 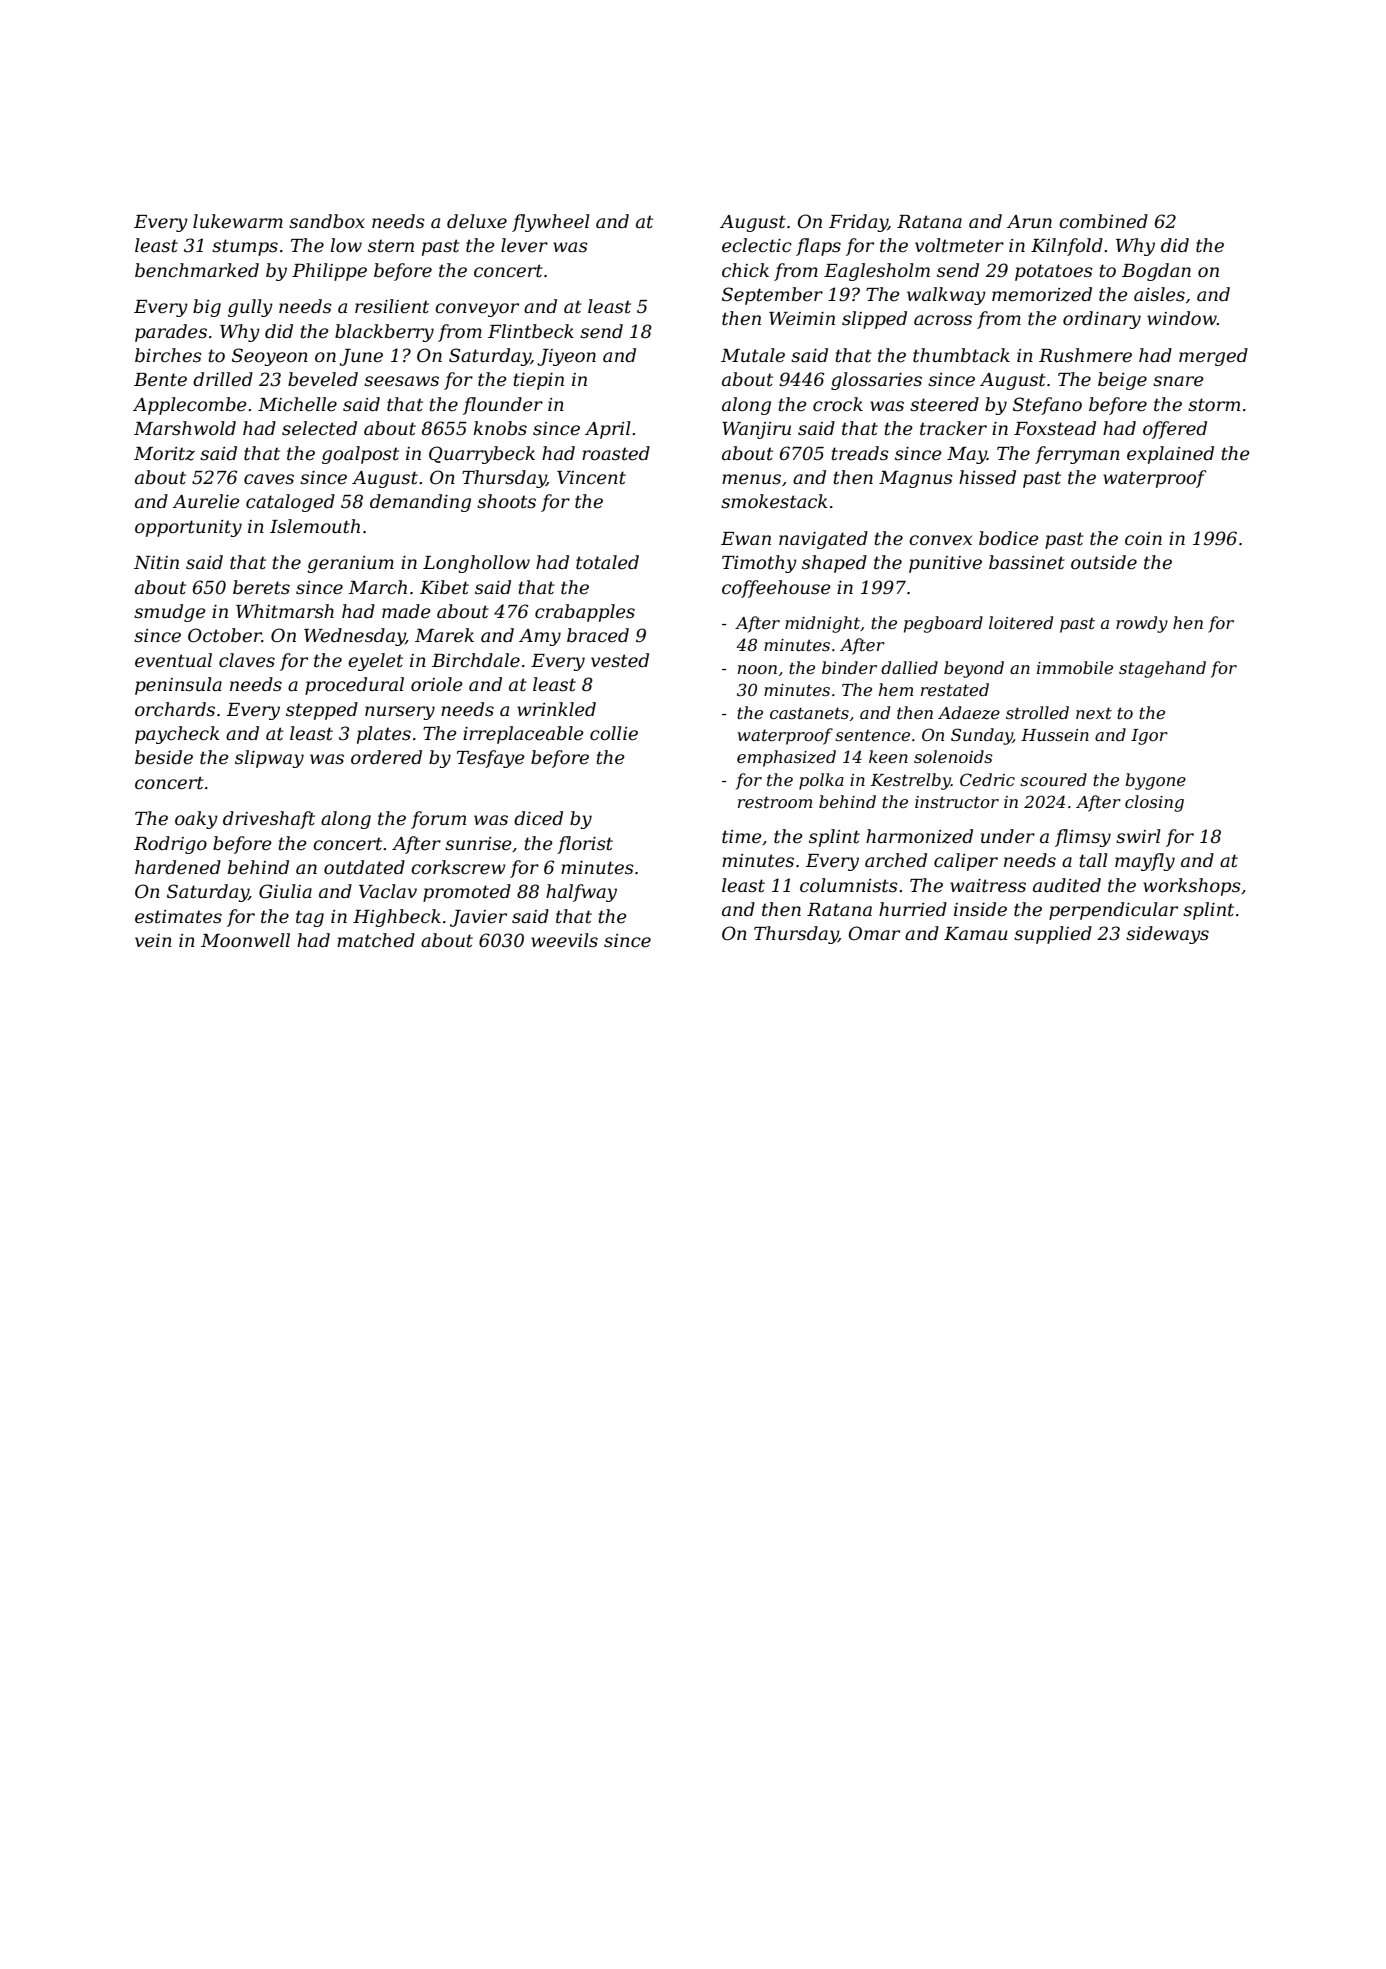 I want to click on lukewarm, so click(x=238, y=221).
